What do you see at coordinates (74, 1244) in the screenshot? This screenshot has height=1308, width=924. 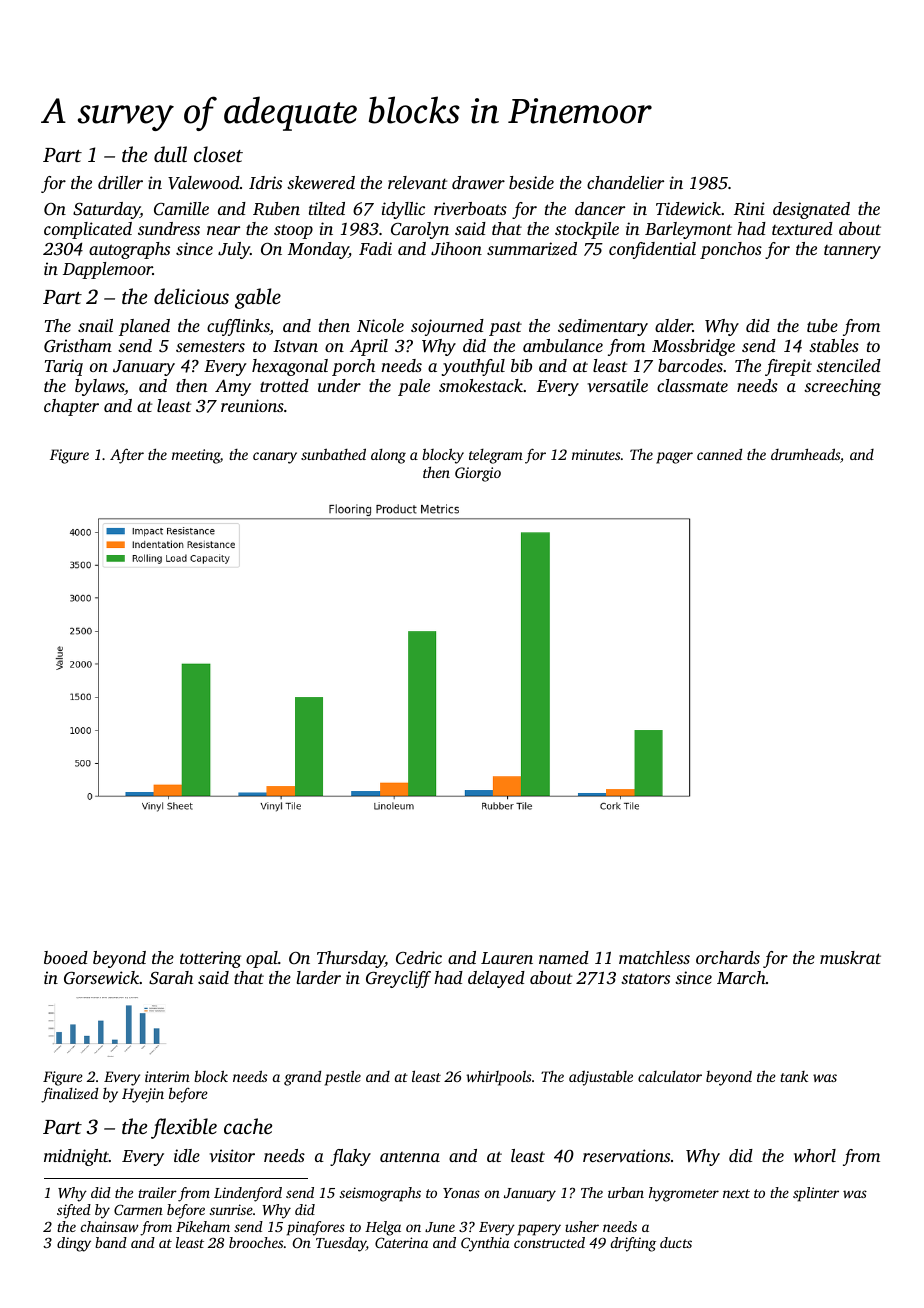 I see `dingy` at bounding box center [74, 1244].
